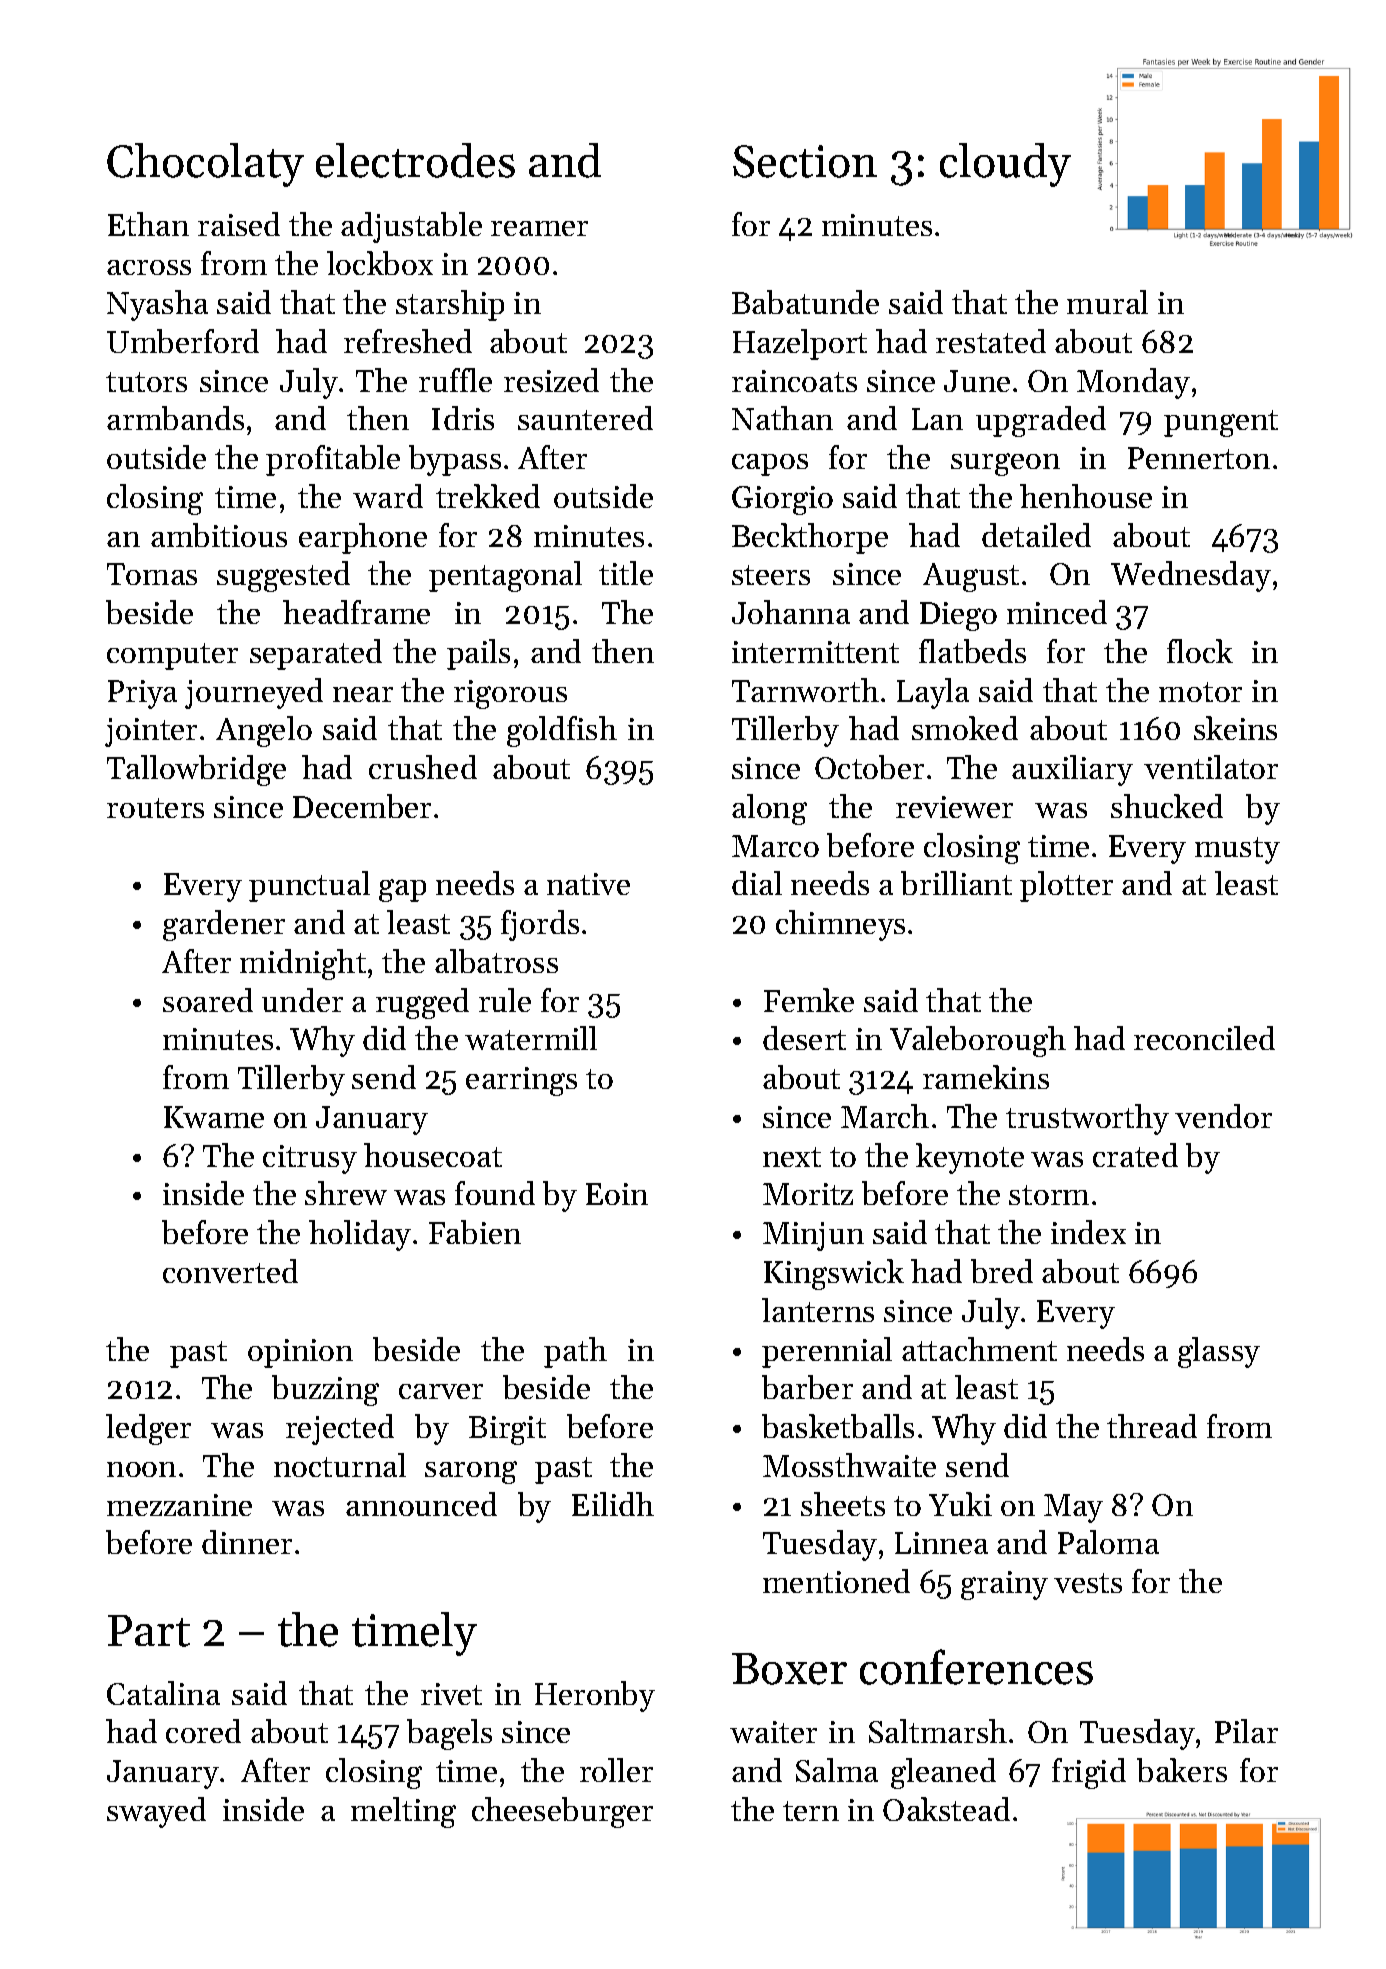  What do you see at coordinates (1204, 1038) in the screenshot?
I see `reconciled` at bounding box center [1204, 1038].
